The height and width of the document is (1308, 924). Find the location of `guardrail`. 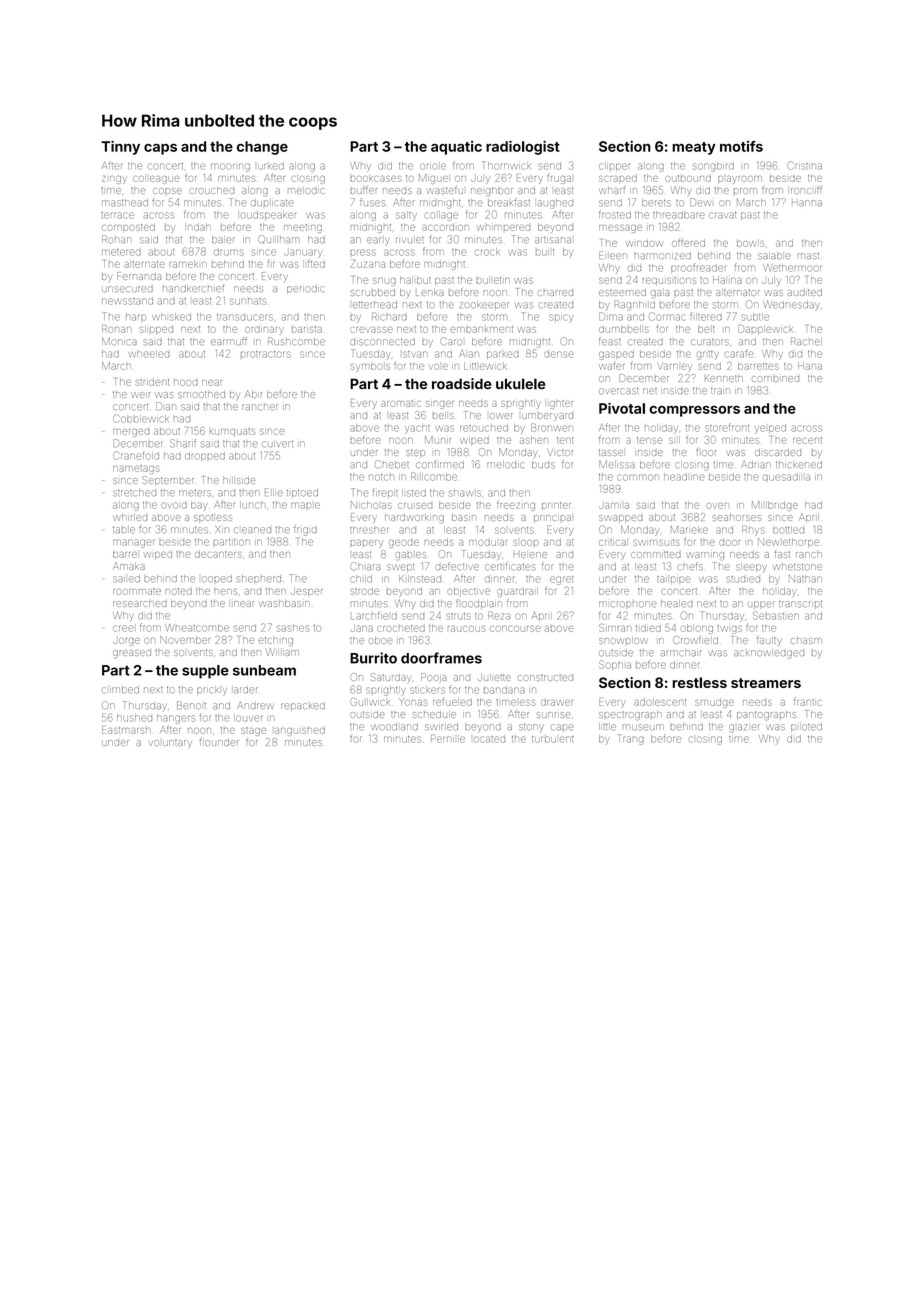

guardrail is located at coordinates (517, 592).
